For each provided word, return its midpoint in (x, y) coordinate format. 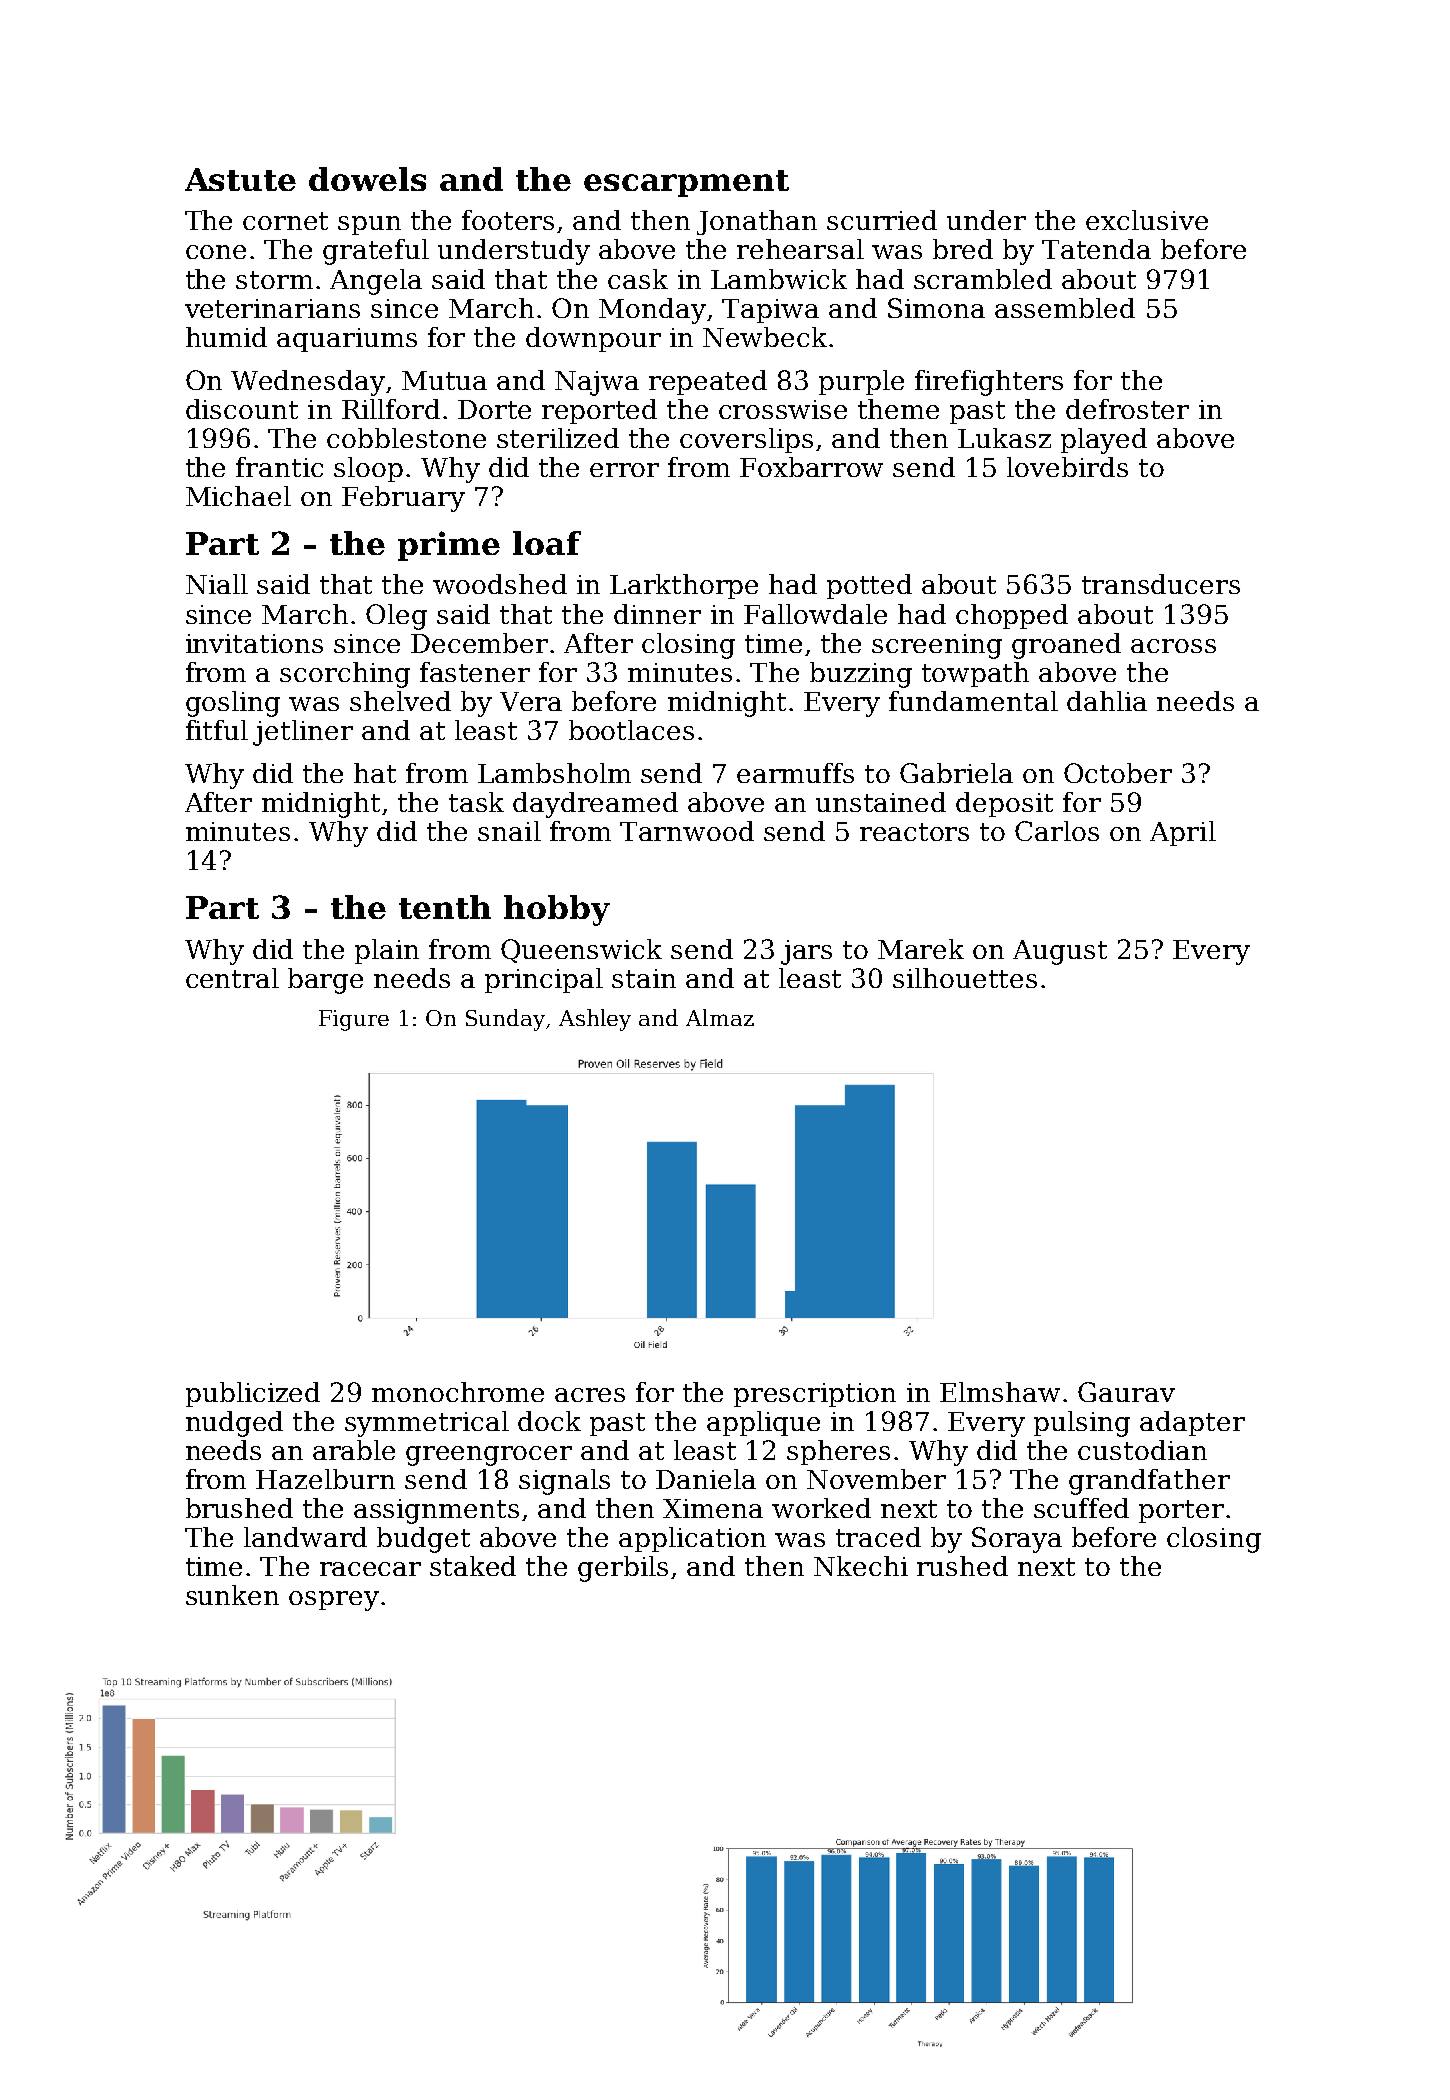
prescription (815, 1395)
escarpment (686, 183)
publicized (253, 1394)
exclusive (1147, 220)
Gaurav (1126, 1392)
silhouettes (965, 978)
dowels (367, 179)
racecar (370, 1569)
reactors (914, 832)
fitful (217, 730)
